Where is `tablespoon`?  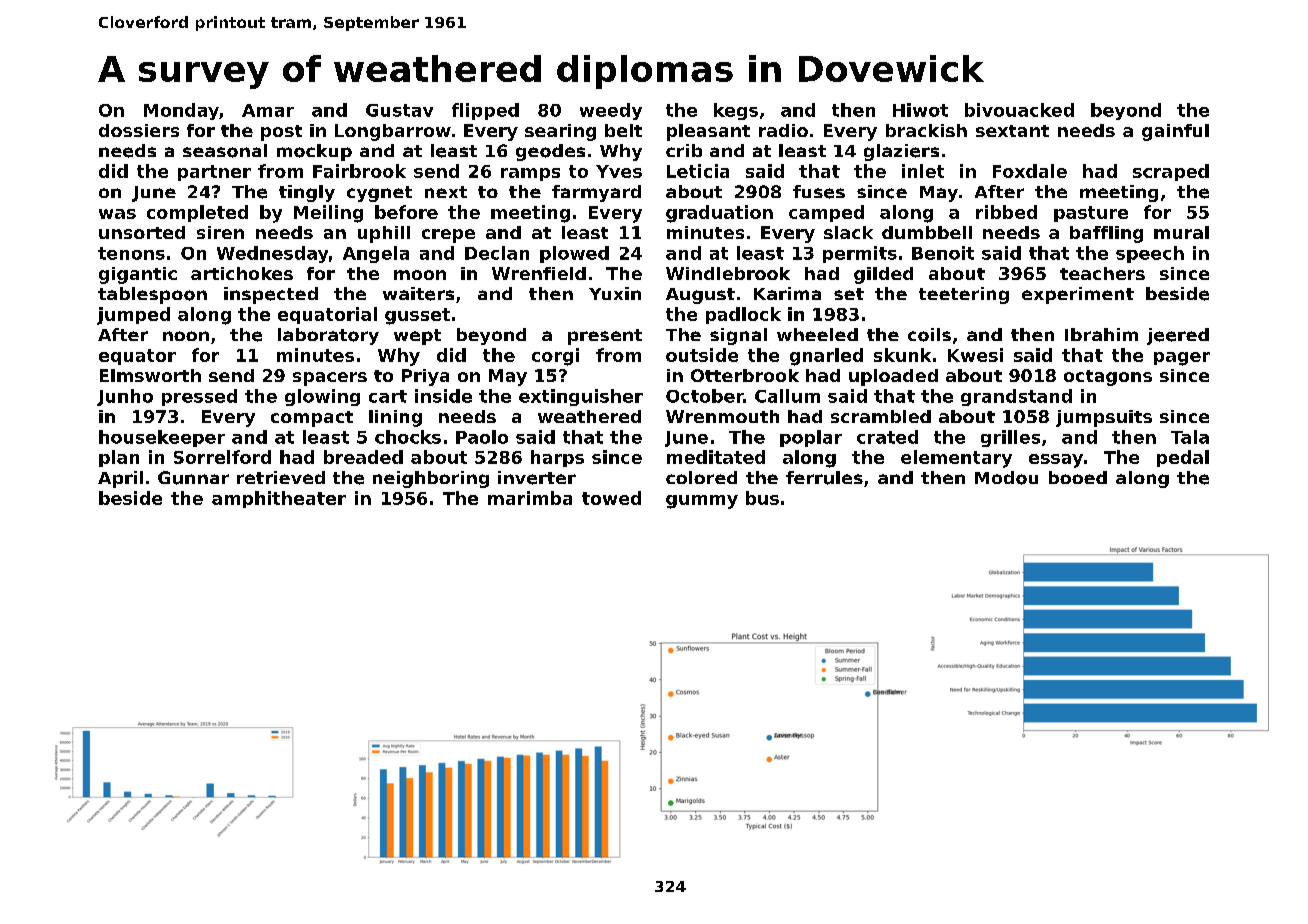 tablespoon is located at coordinates (152, 295).
